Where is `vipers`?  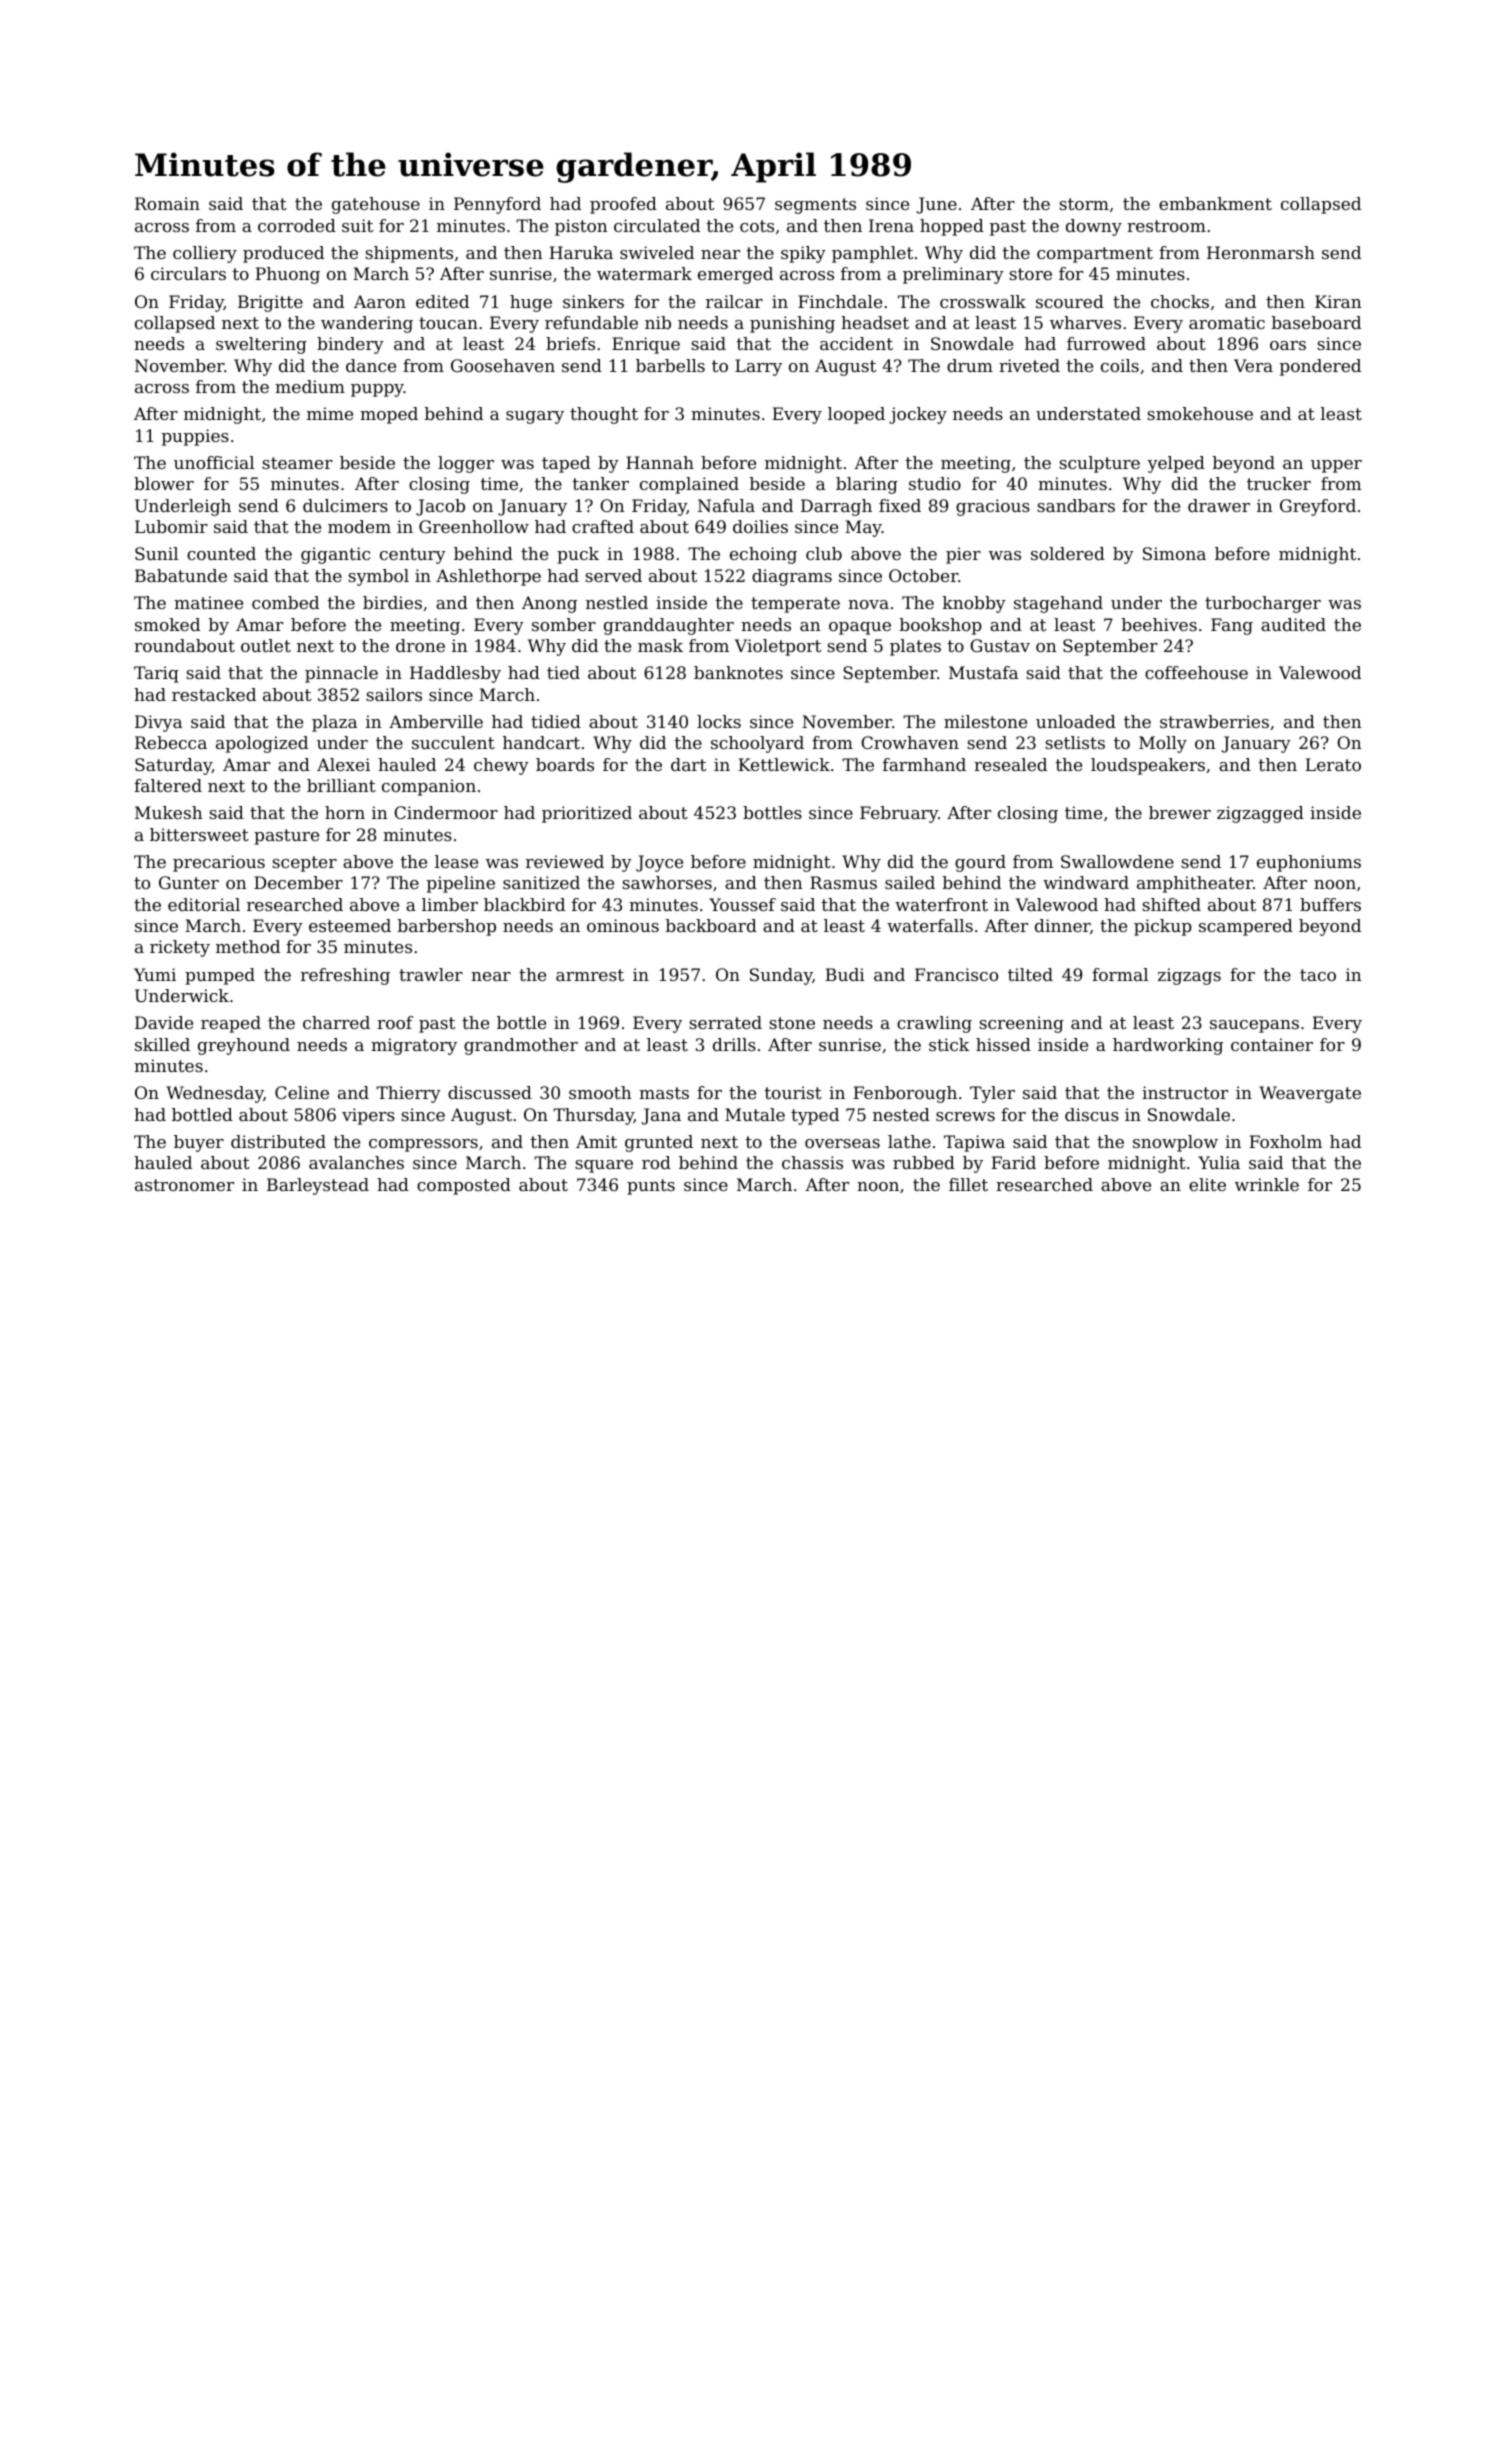 vipers is located at coordinates (368, 1116).
